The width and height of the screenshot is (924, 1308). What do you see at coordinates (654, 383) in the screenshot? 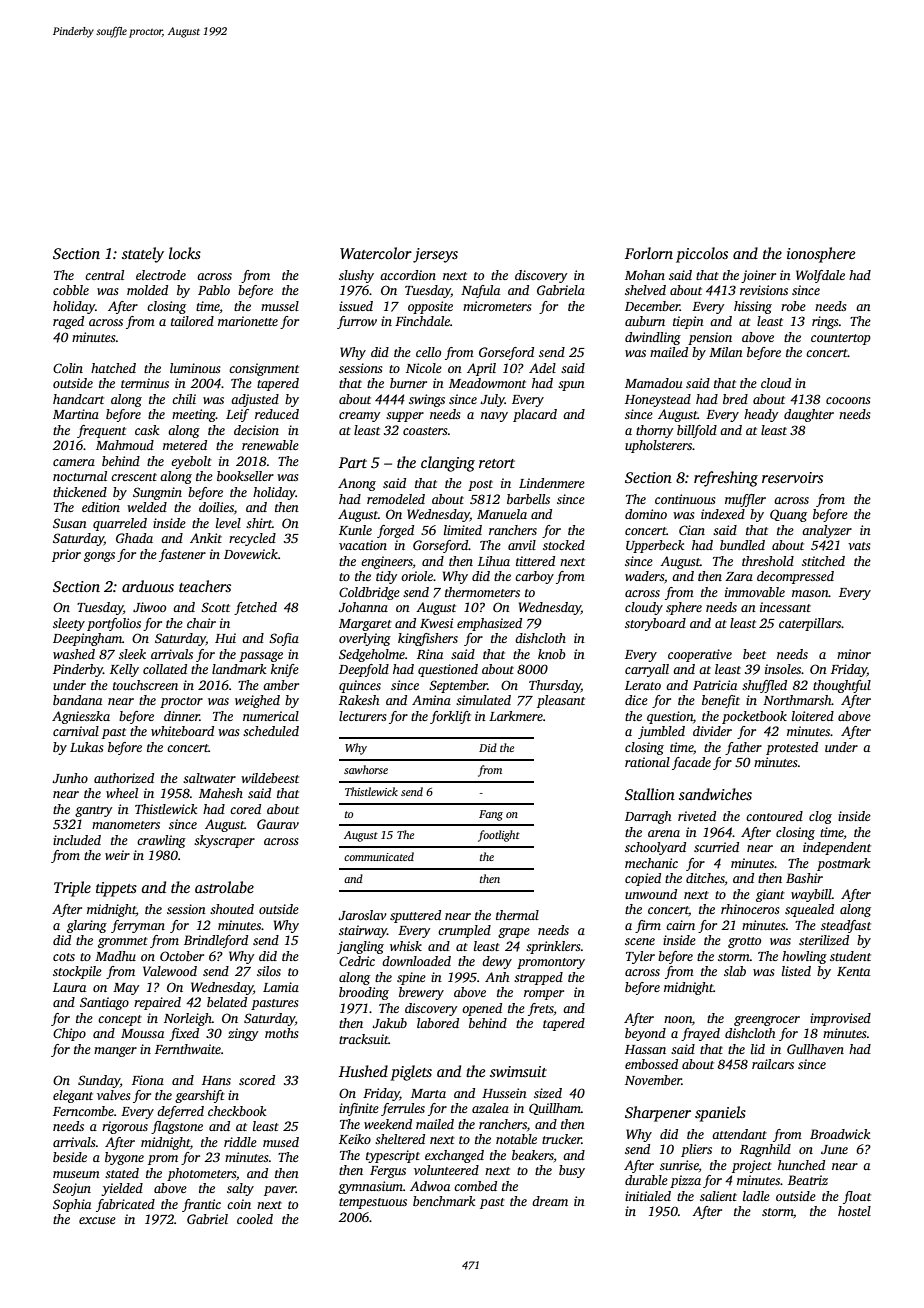
I see `Mamadou` at bounding box center [654, 383].
